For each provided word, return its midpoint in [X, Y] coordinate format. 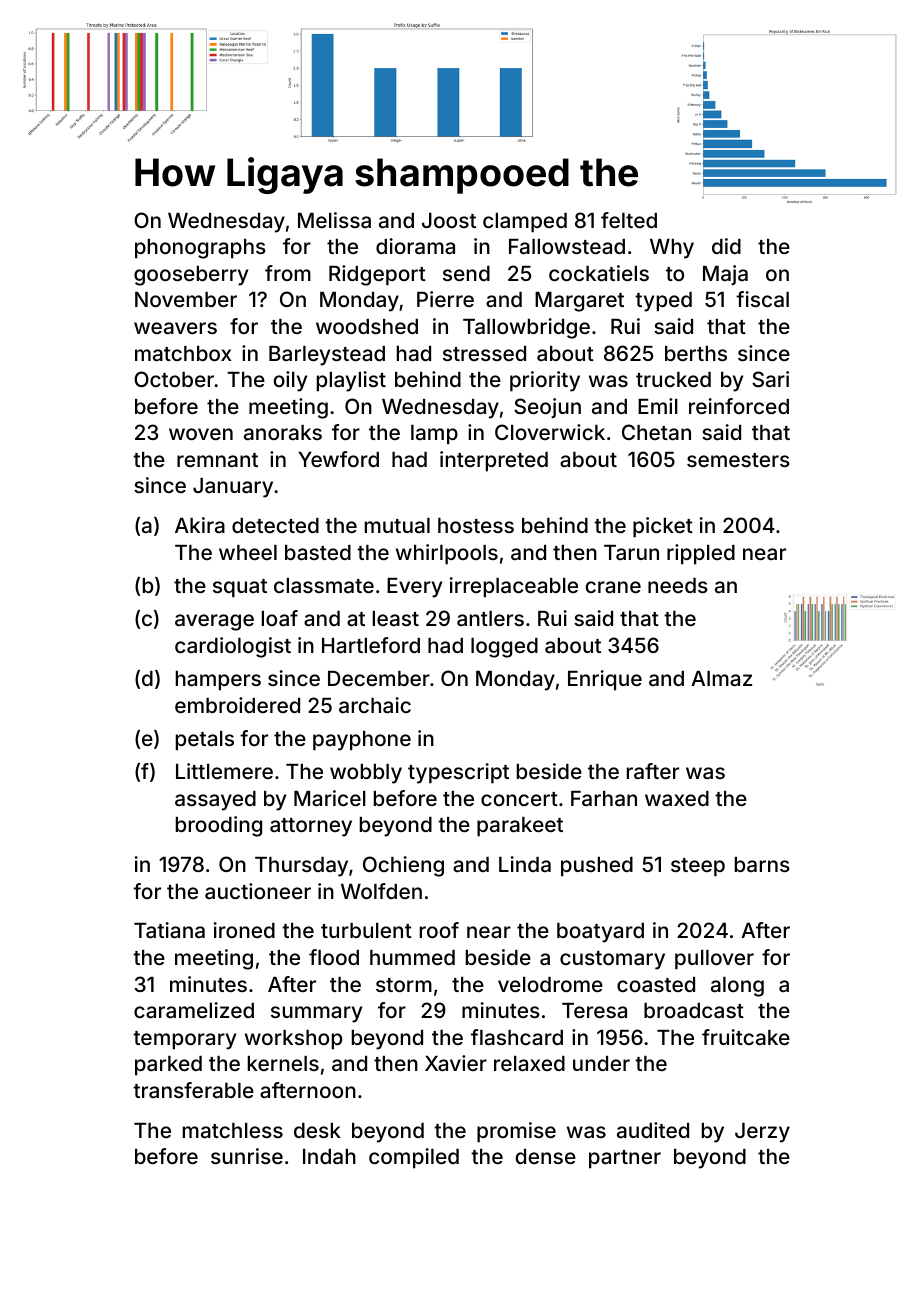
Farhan [604, 798]
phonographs [200, 249]
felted [629, 220]
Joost [449, 220]
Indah [329, 1156]
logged [504, 648]
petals [205, 741]
